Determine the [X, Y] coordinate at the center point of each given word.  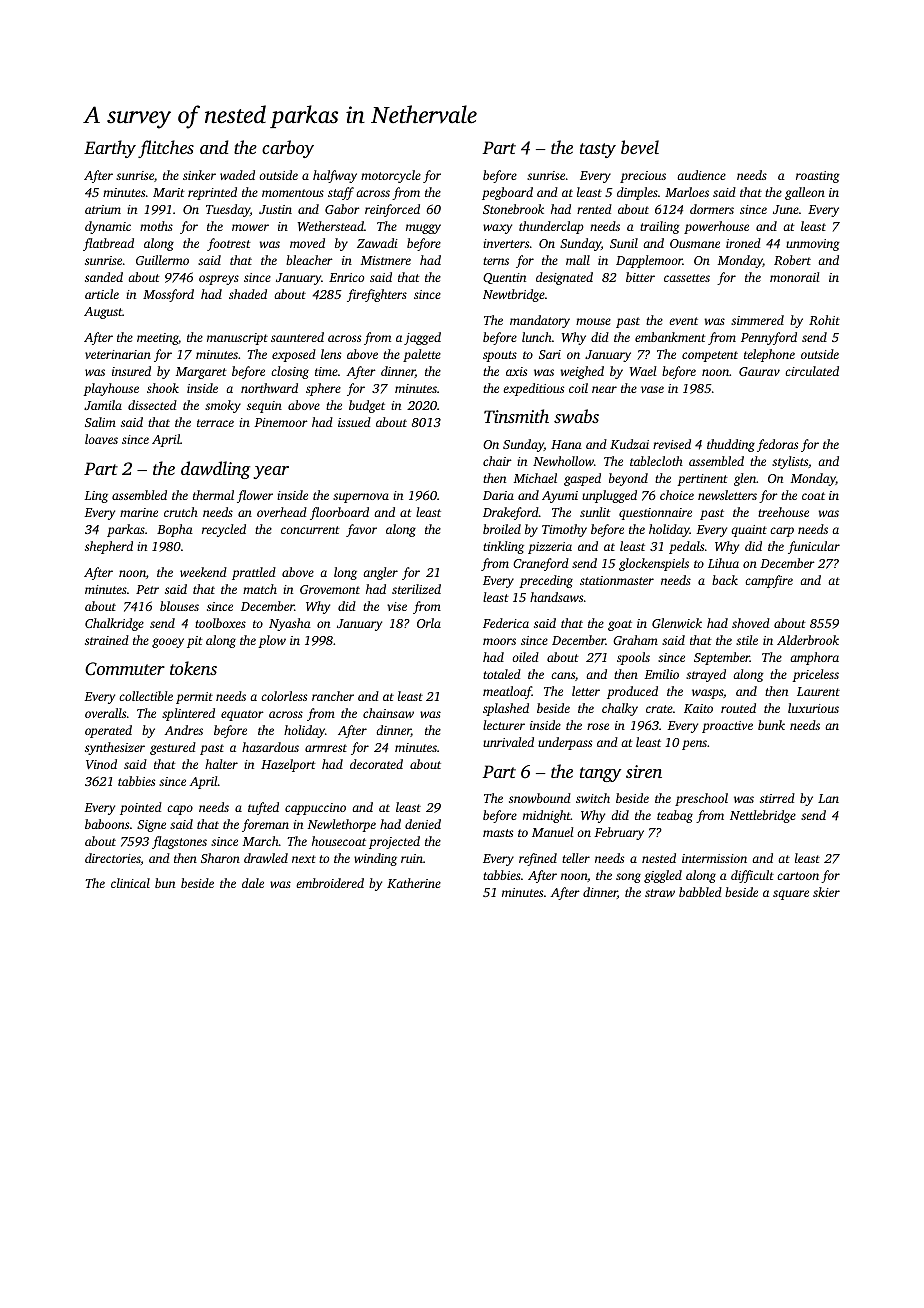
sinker [199, 175]
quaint [749, 531]
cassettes [687, 278]
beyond [628, 479]
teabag [675, 816]
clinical [130, 883]
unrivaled [508, 742]
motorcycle [391, 176]
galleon [805, 193]
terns [496, 261]
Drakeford [511, 513]
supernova [361, 498]
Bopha [175, 530]
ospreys [219, 280]
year [271, 472]
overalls [105, 713]
